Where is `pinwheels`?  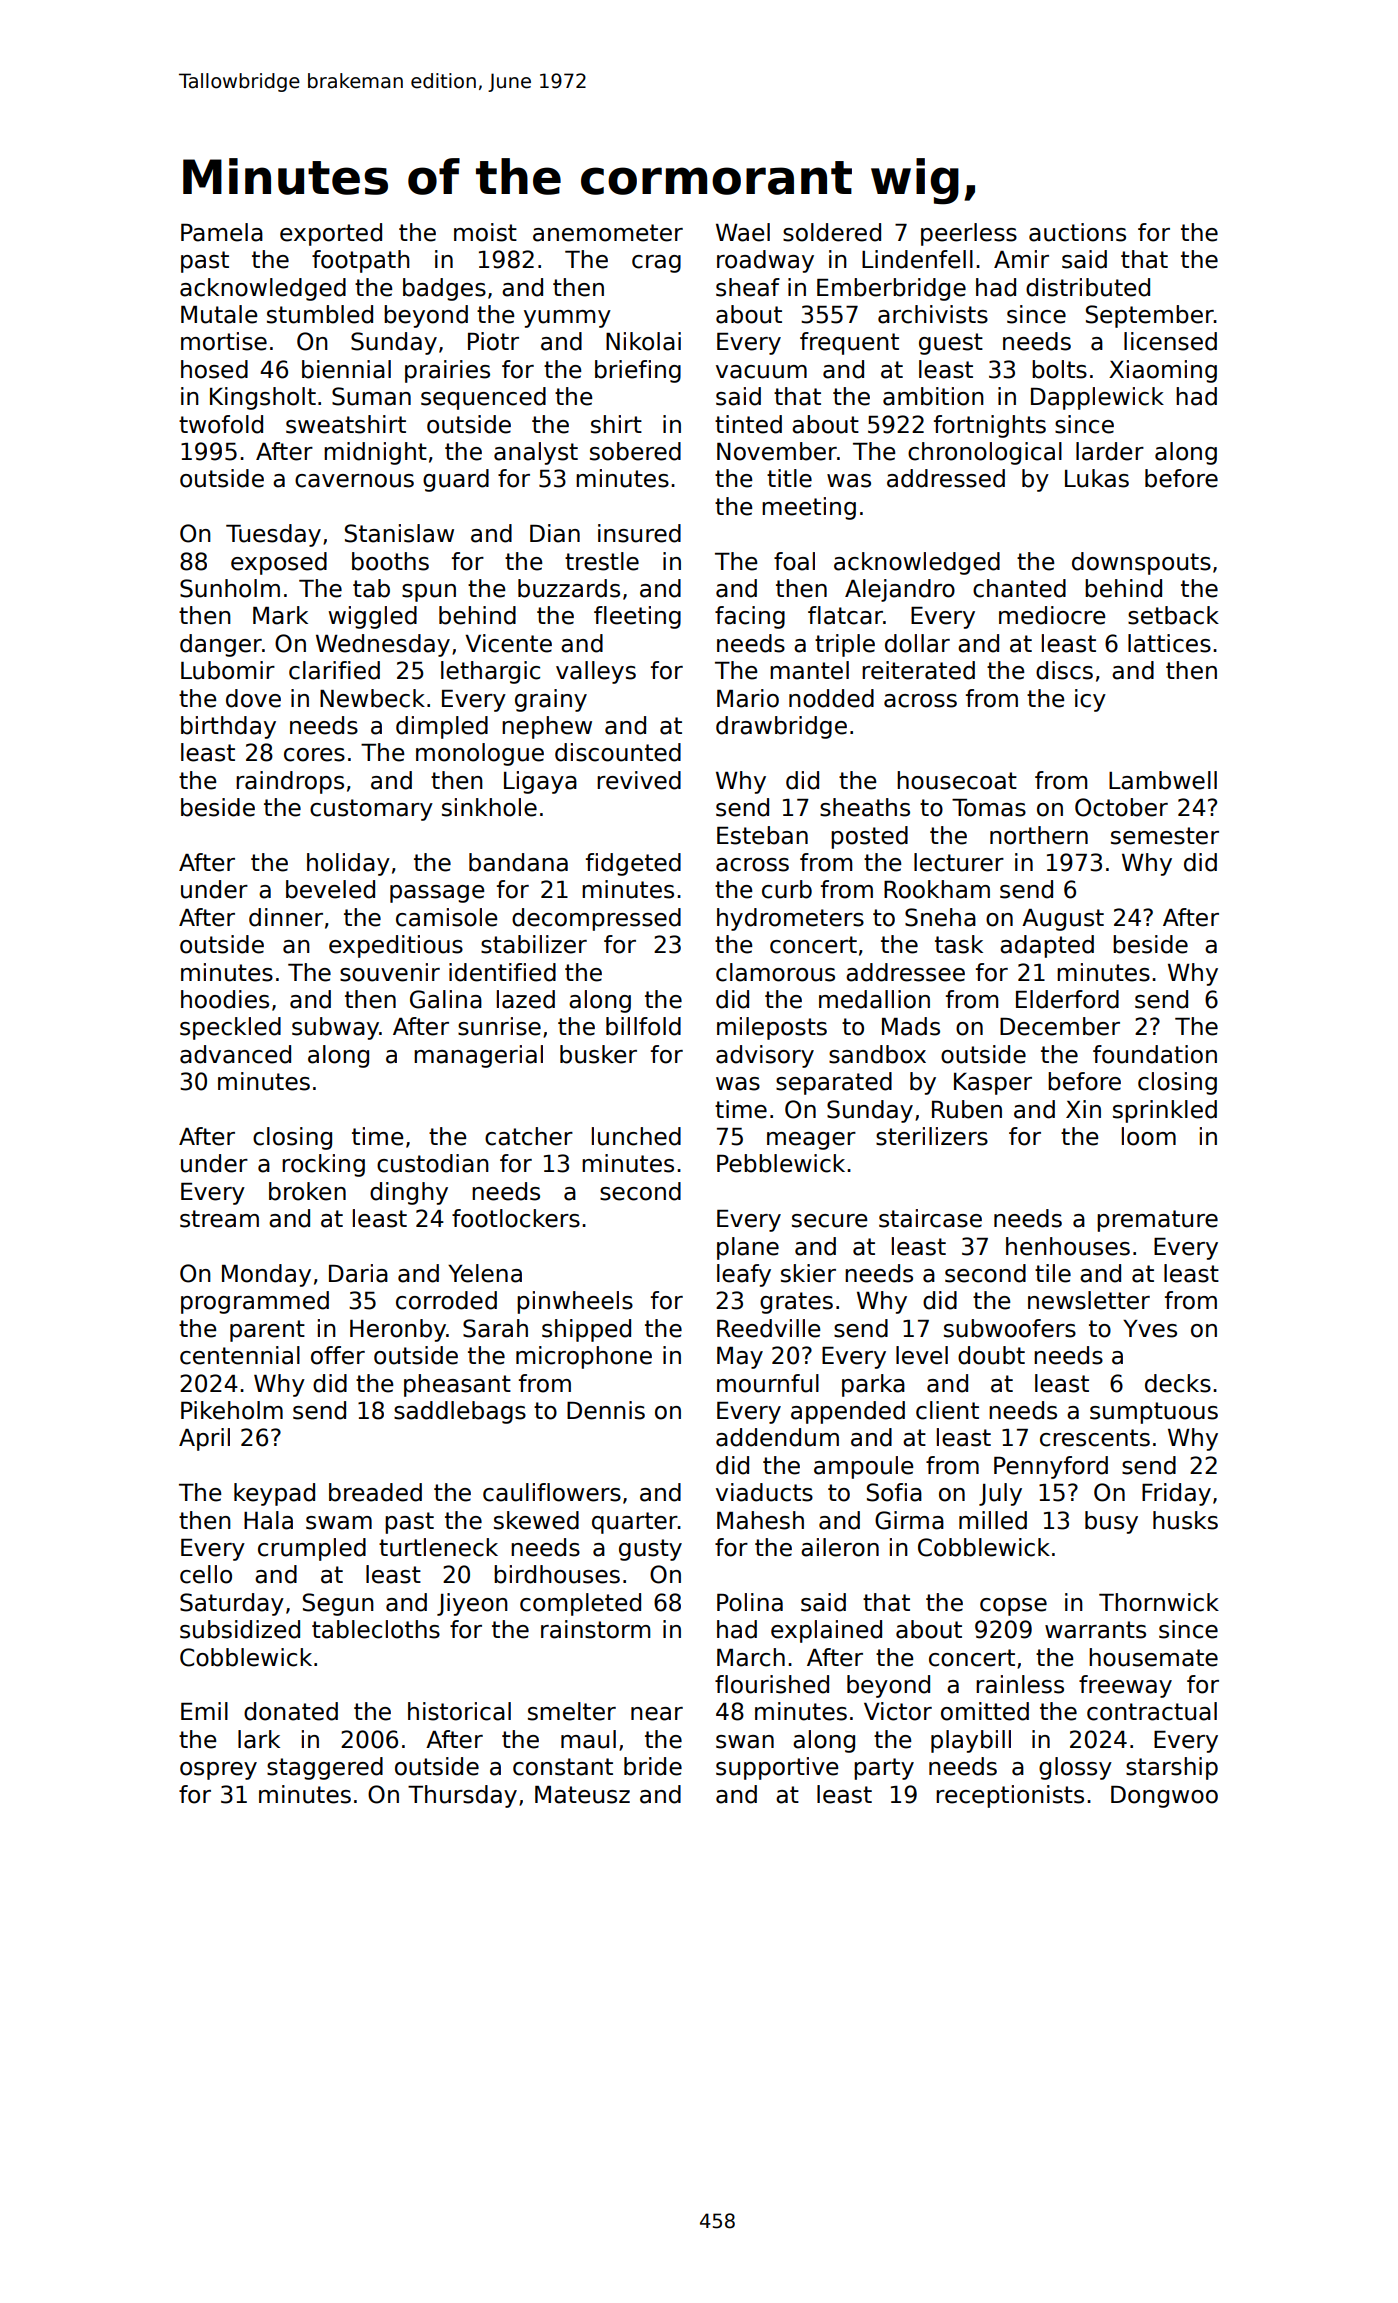 pinwheels is located at coordinates (575, 1302).
